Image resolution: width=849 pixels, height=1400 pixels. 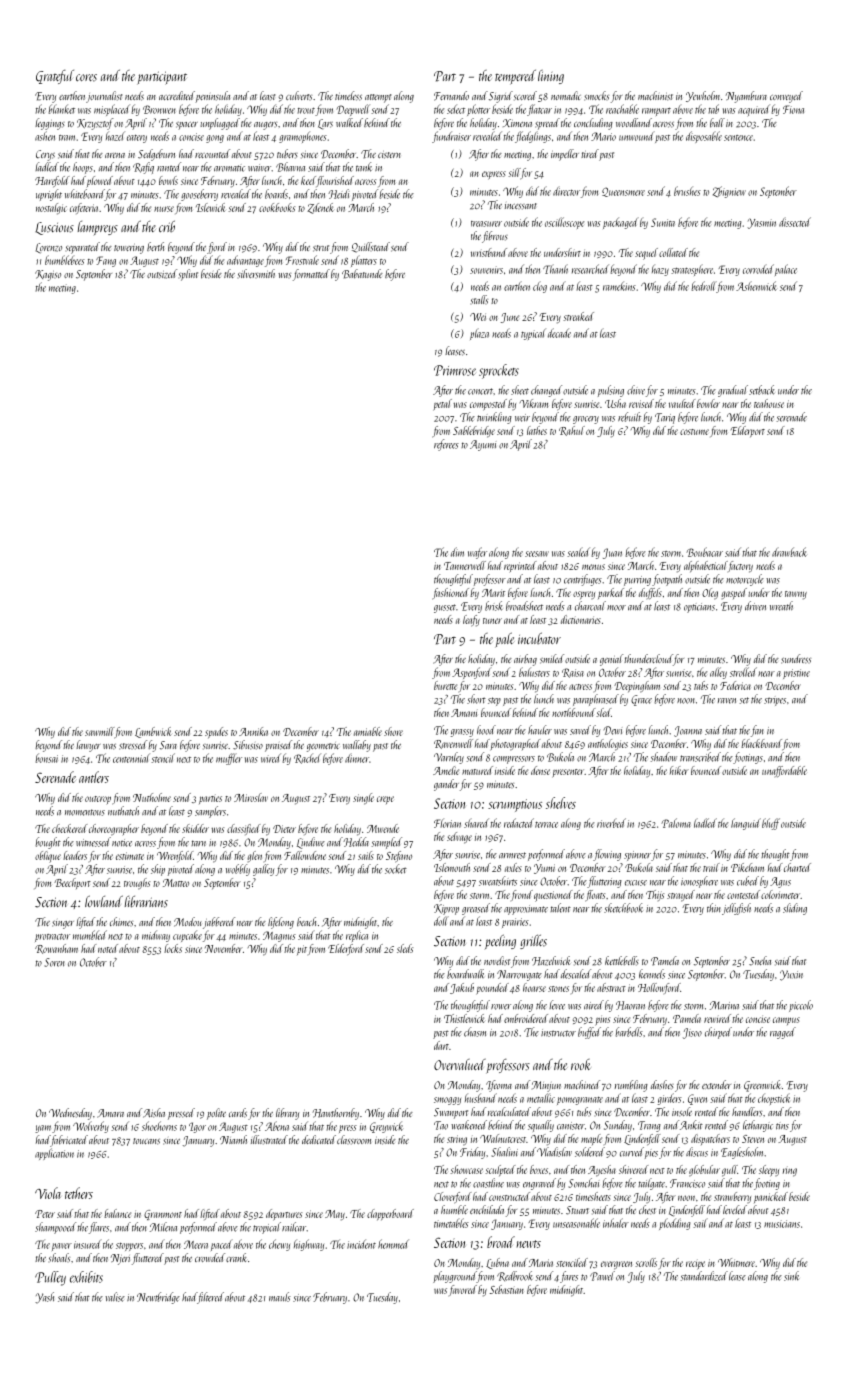 I want to click on brushes, so click(x=687, y=191).
